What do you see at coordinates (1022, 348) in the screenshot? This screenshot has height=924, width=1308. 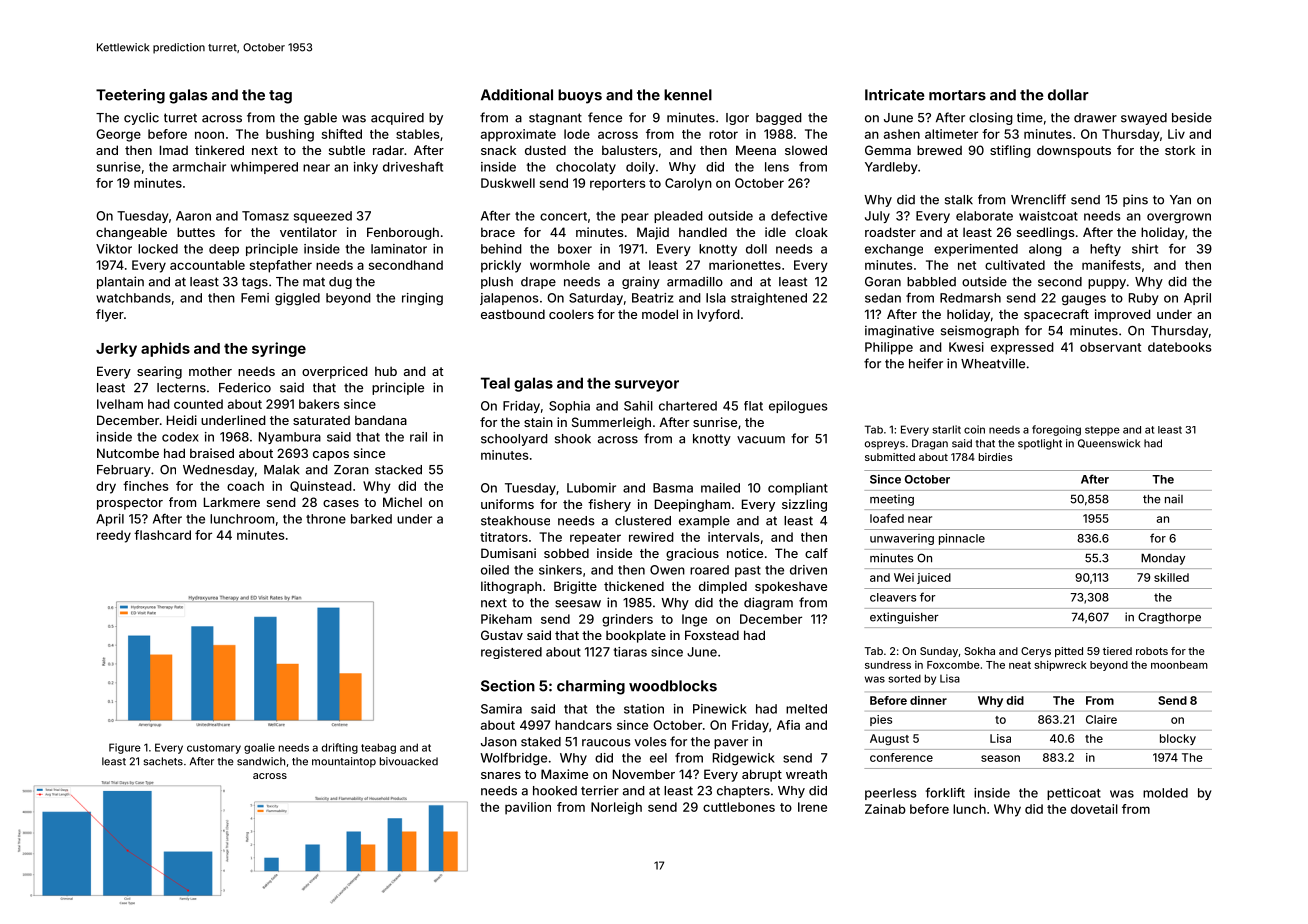 I see `expressed` at bounding box center [1022, 348].
